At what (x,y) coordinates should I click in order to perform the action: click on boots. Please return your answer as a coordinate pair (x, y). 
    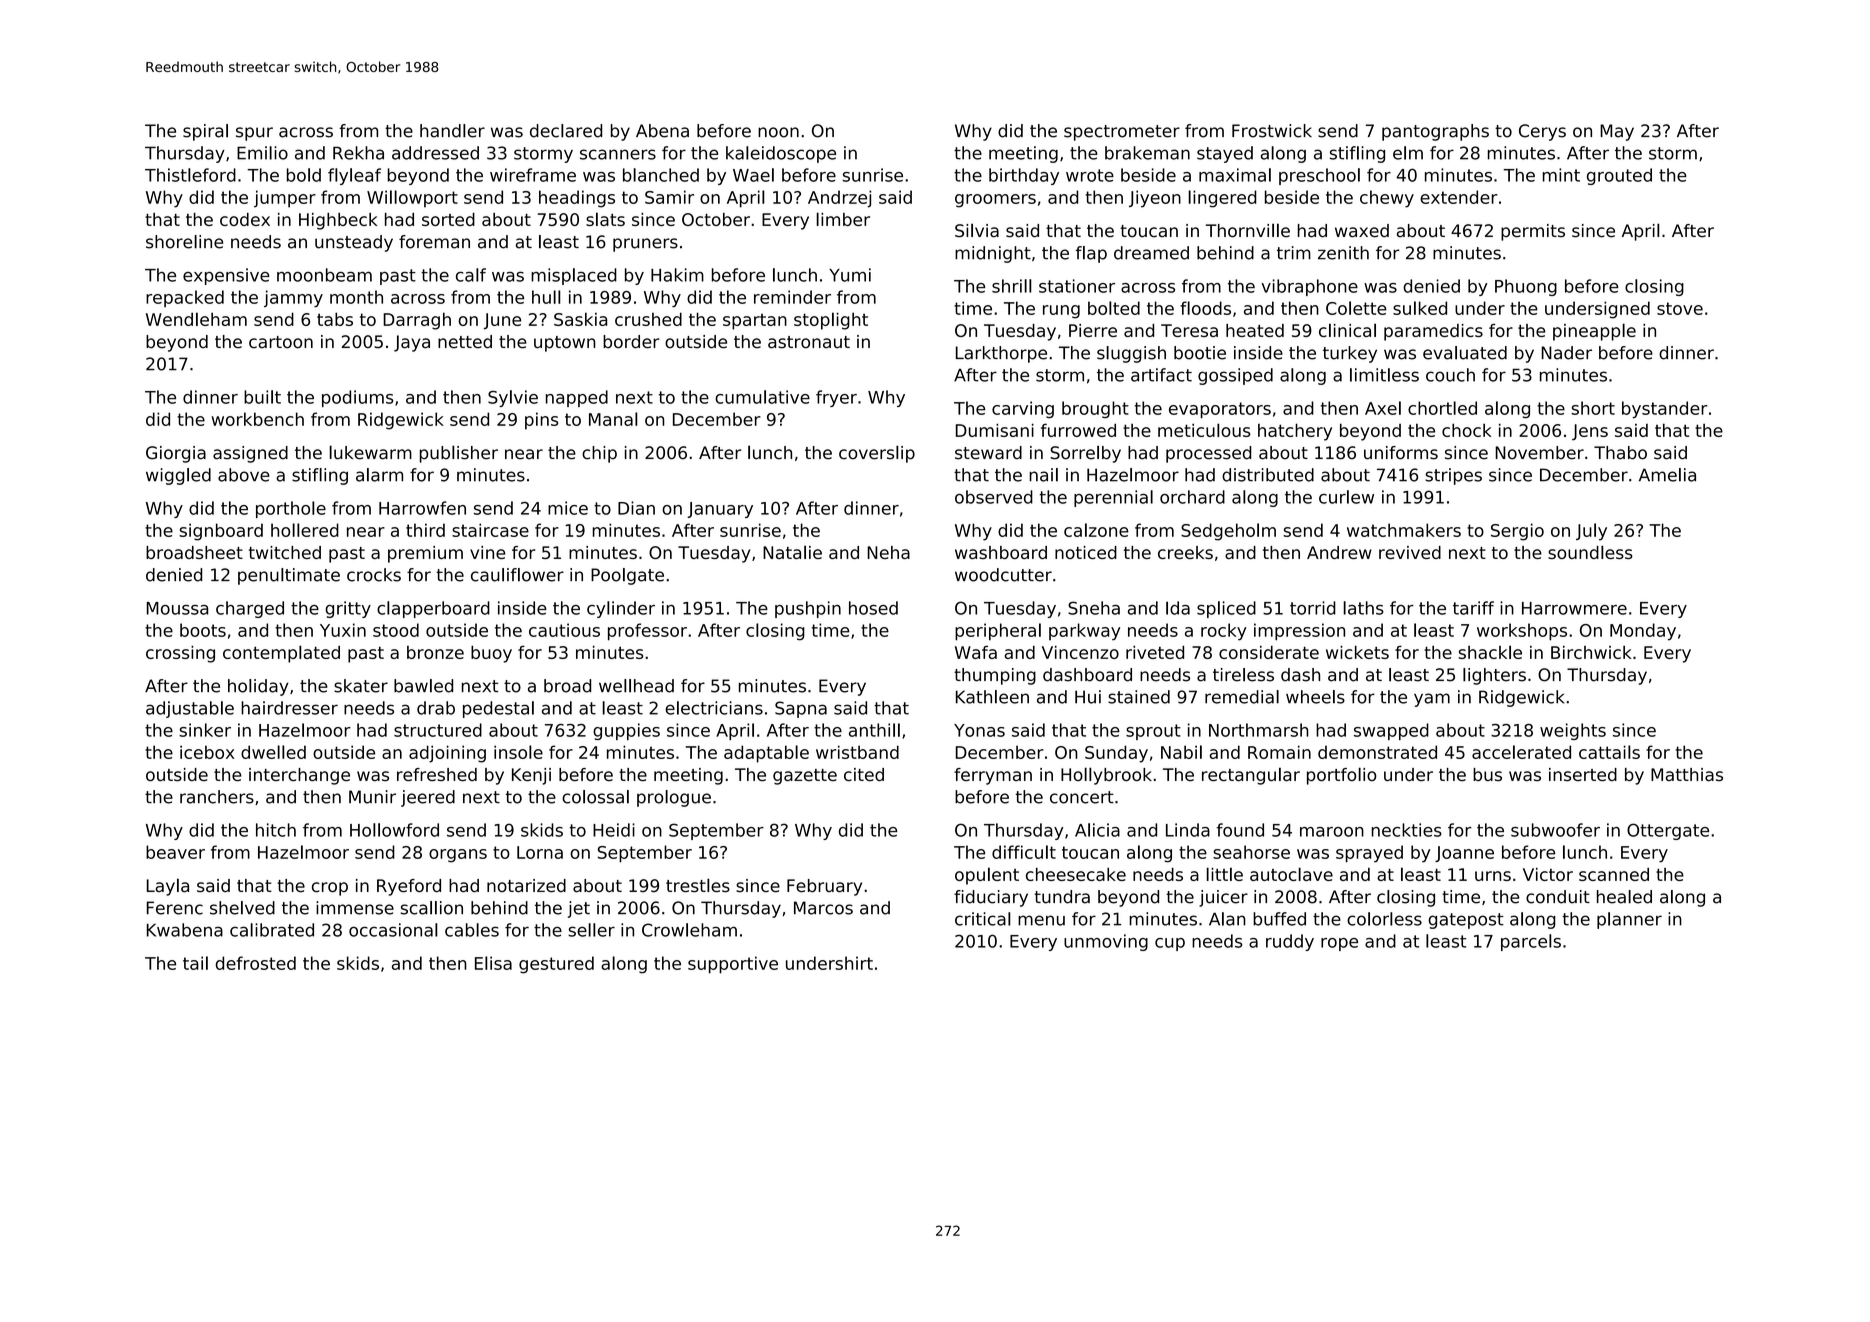
    Looking at the image, I should click on (203, 630).
